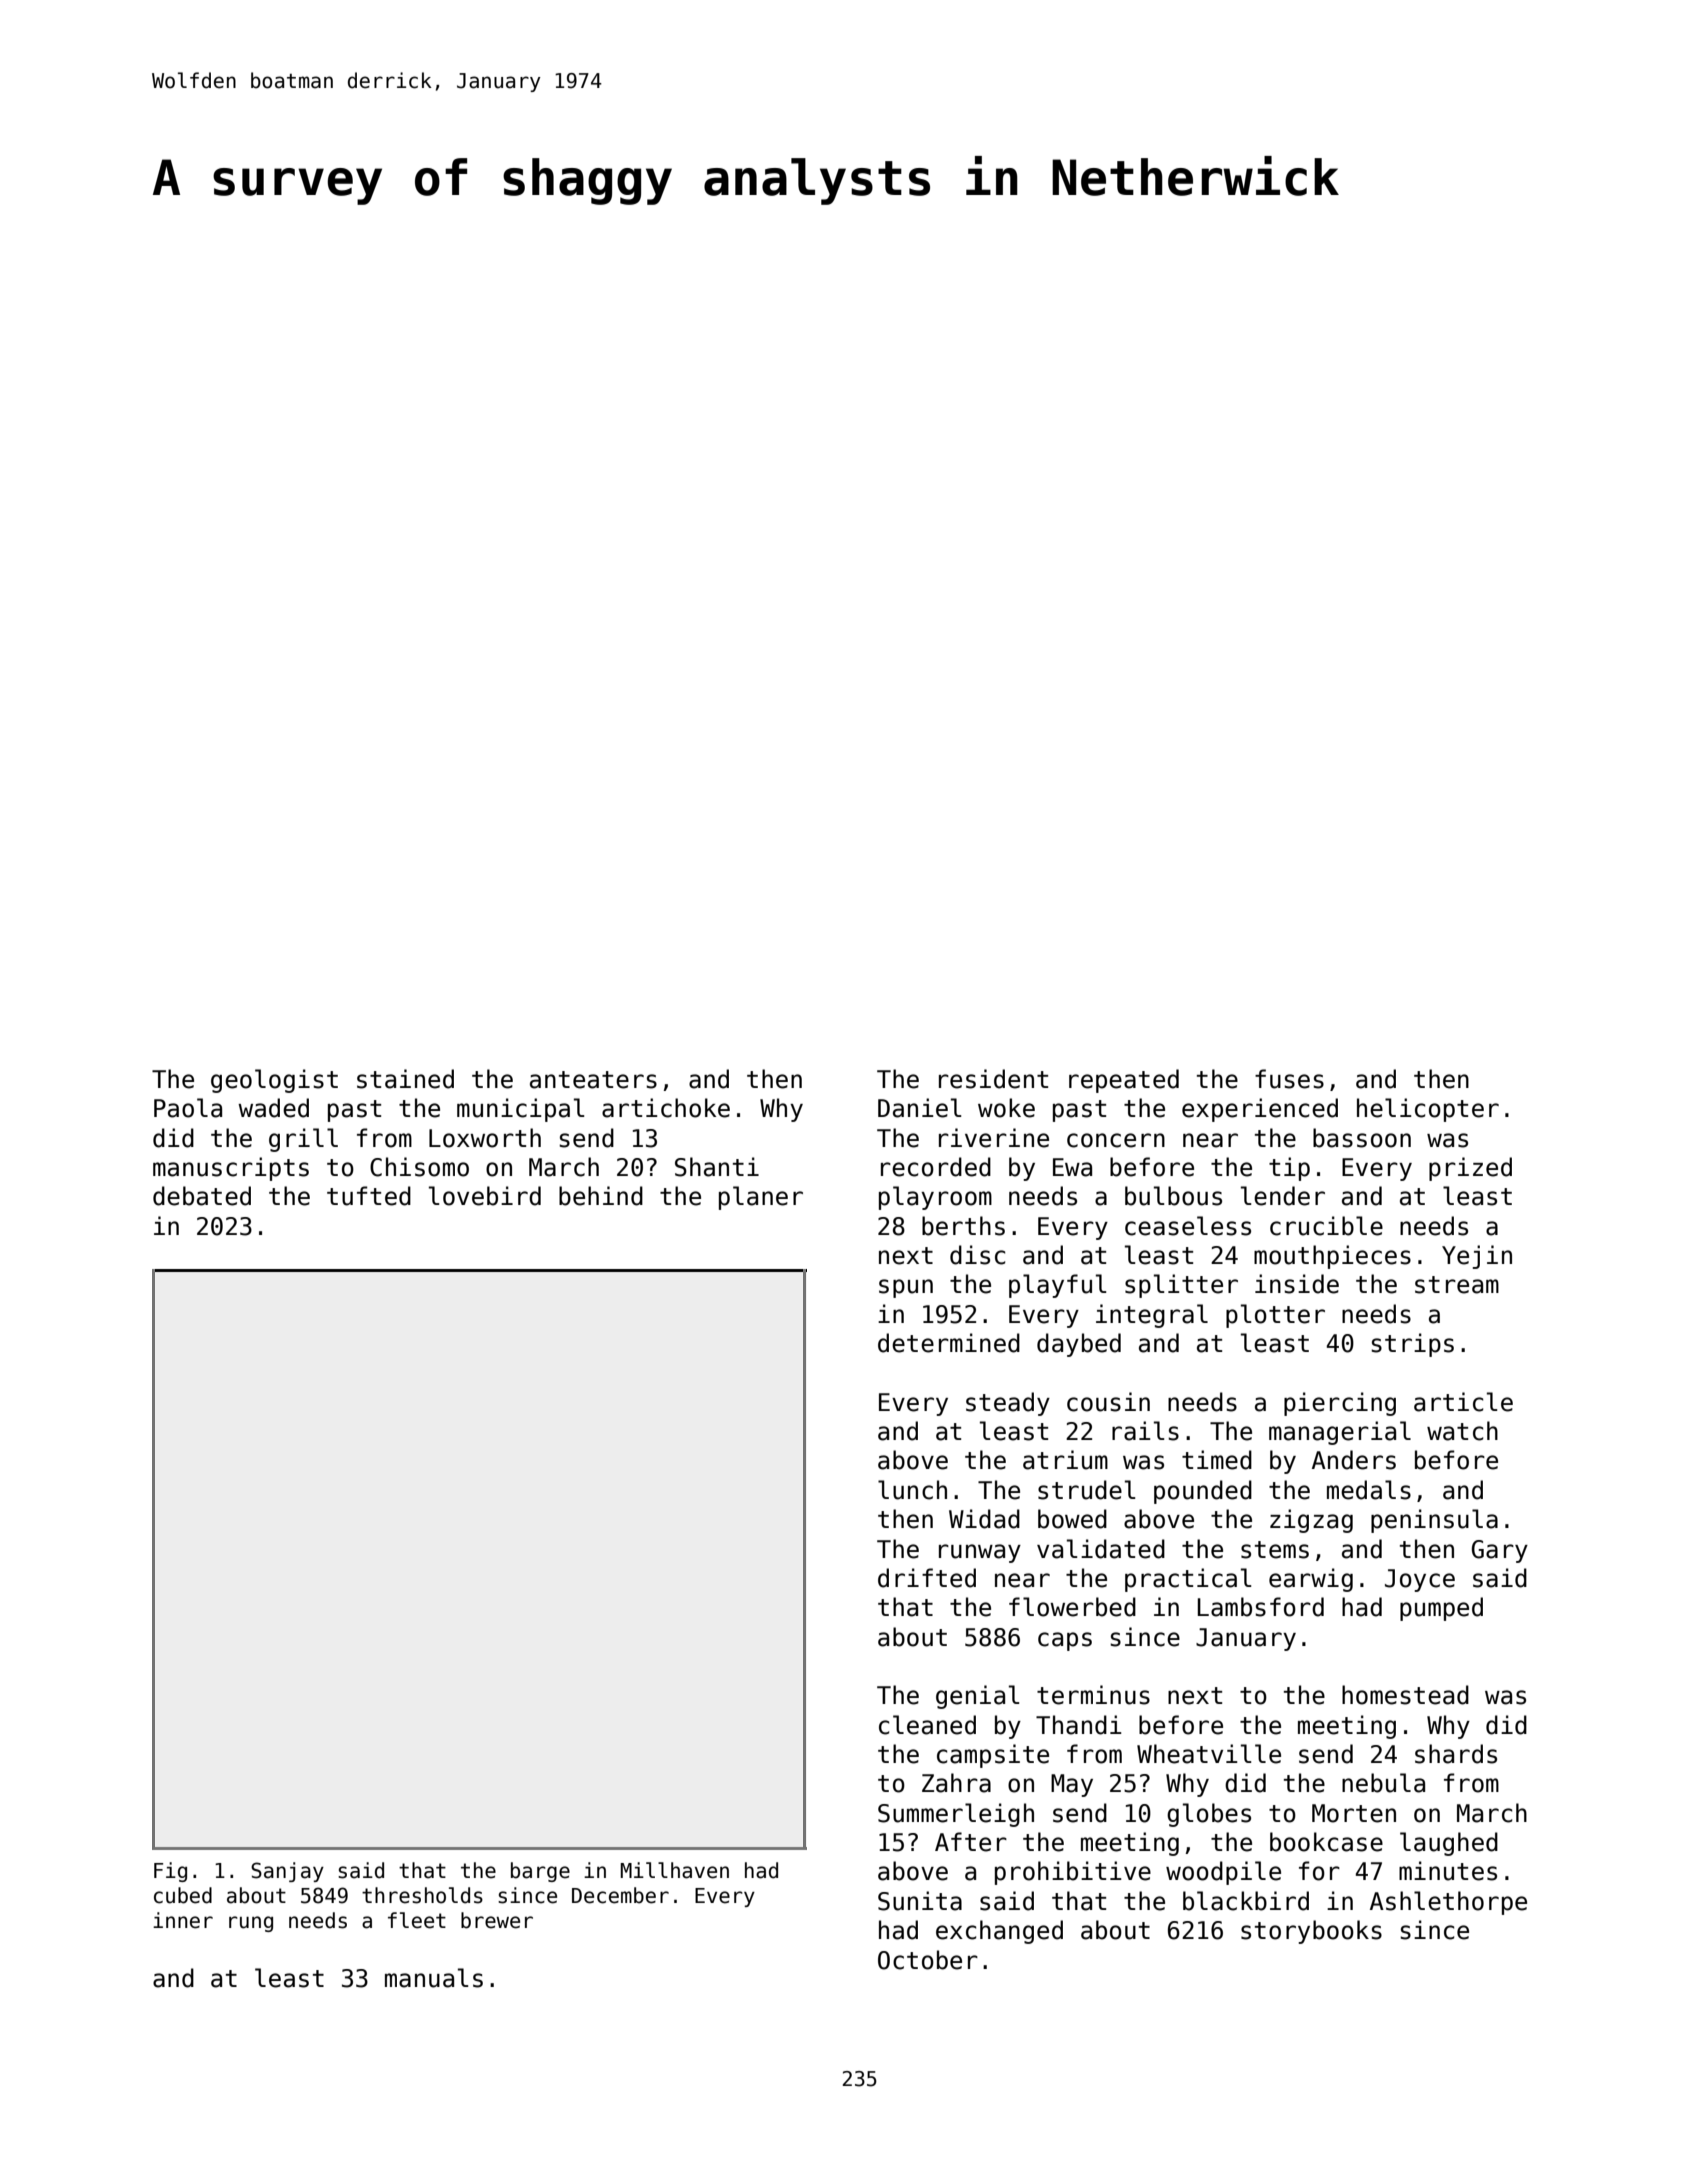  What do you see at coordinates (912, 1490) in the screenshot?
I see `lunch` at bounding box center [912, 1490].
